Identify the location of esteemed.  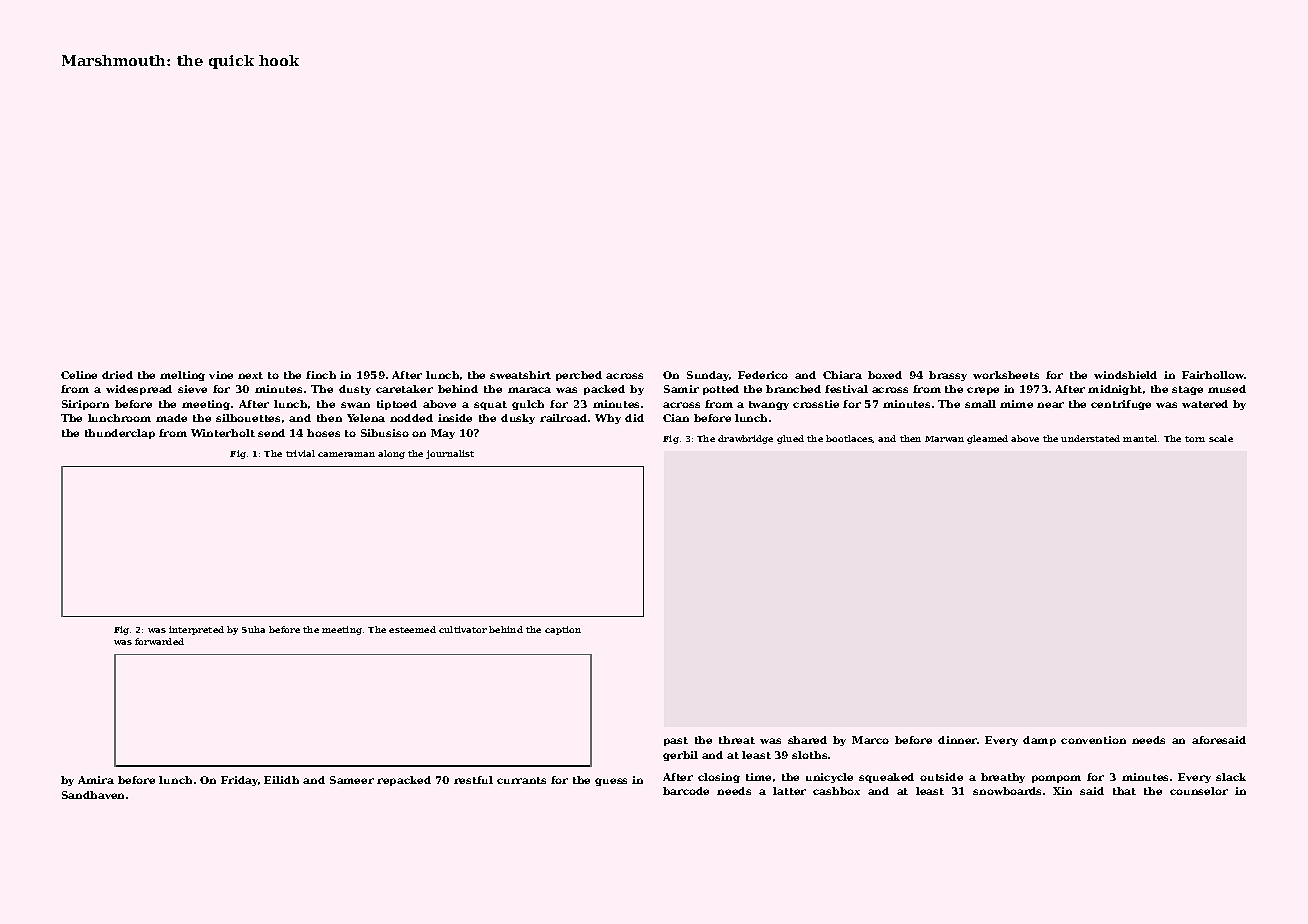
(412, 629).
